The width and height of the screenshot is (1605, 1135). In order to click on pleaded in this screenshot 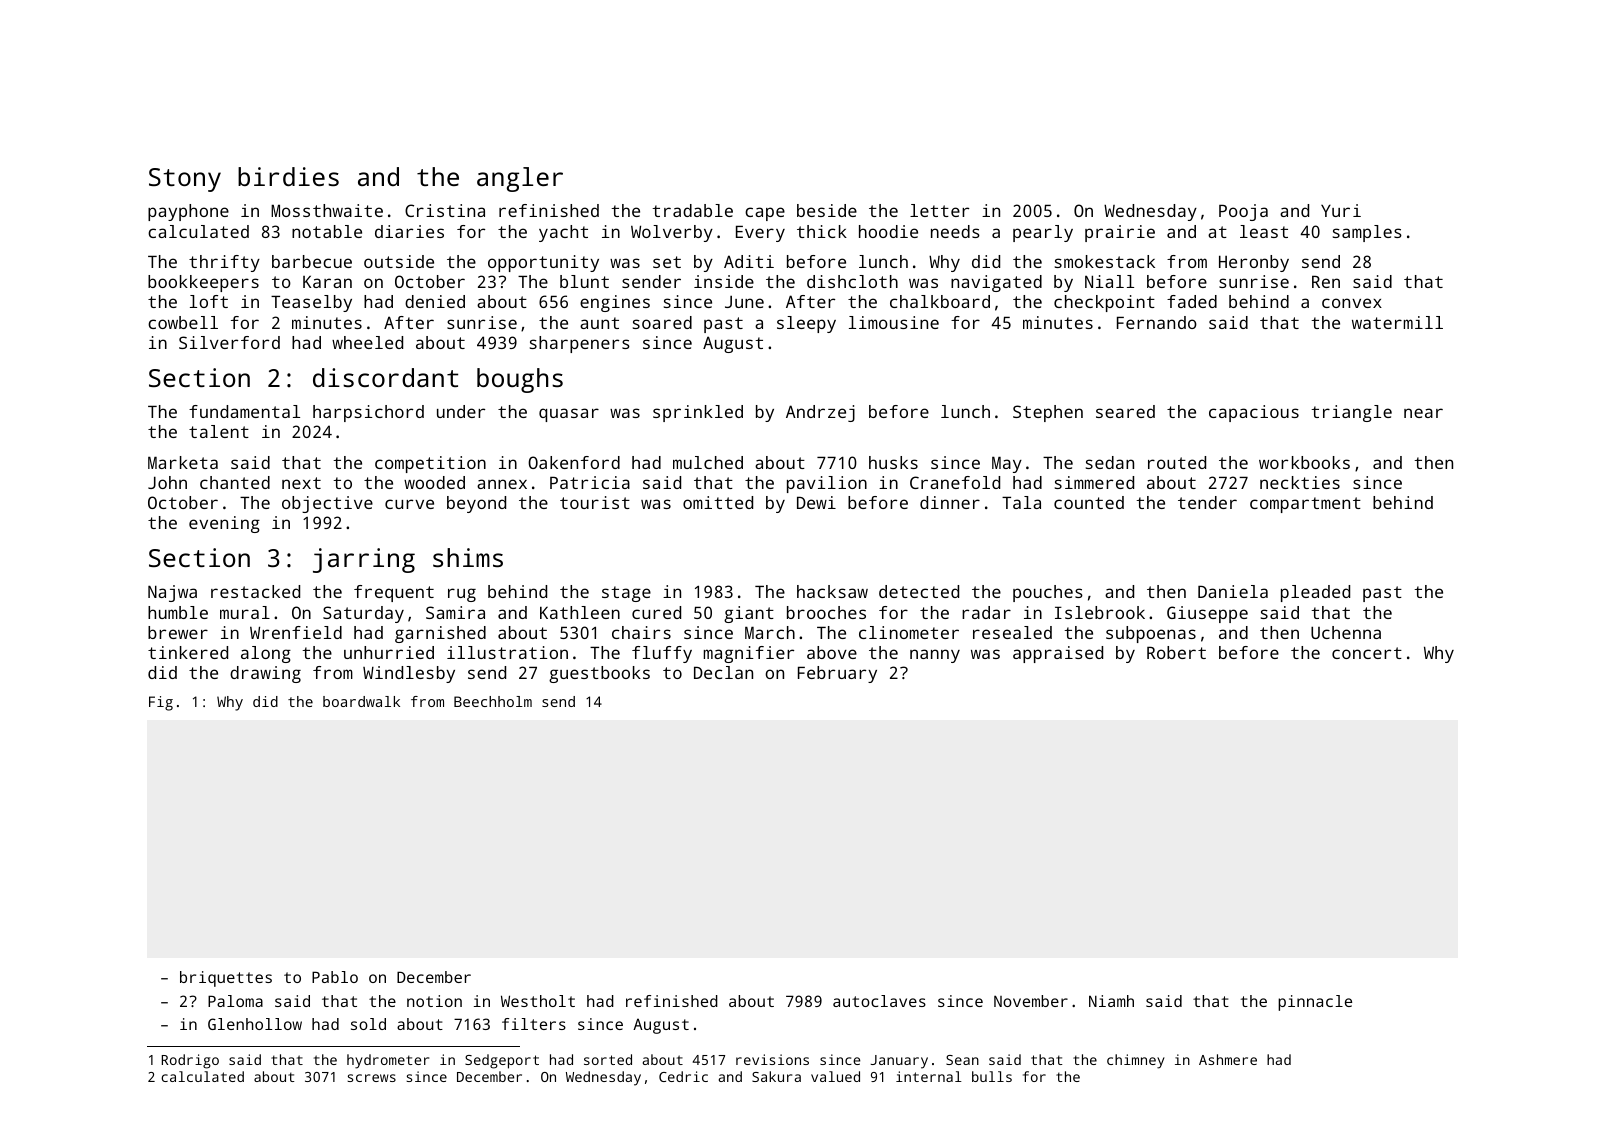, I will do `click(1315, 593)`.
